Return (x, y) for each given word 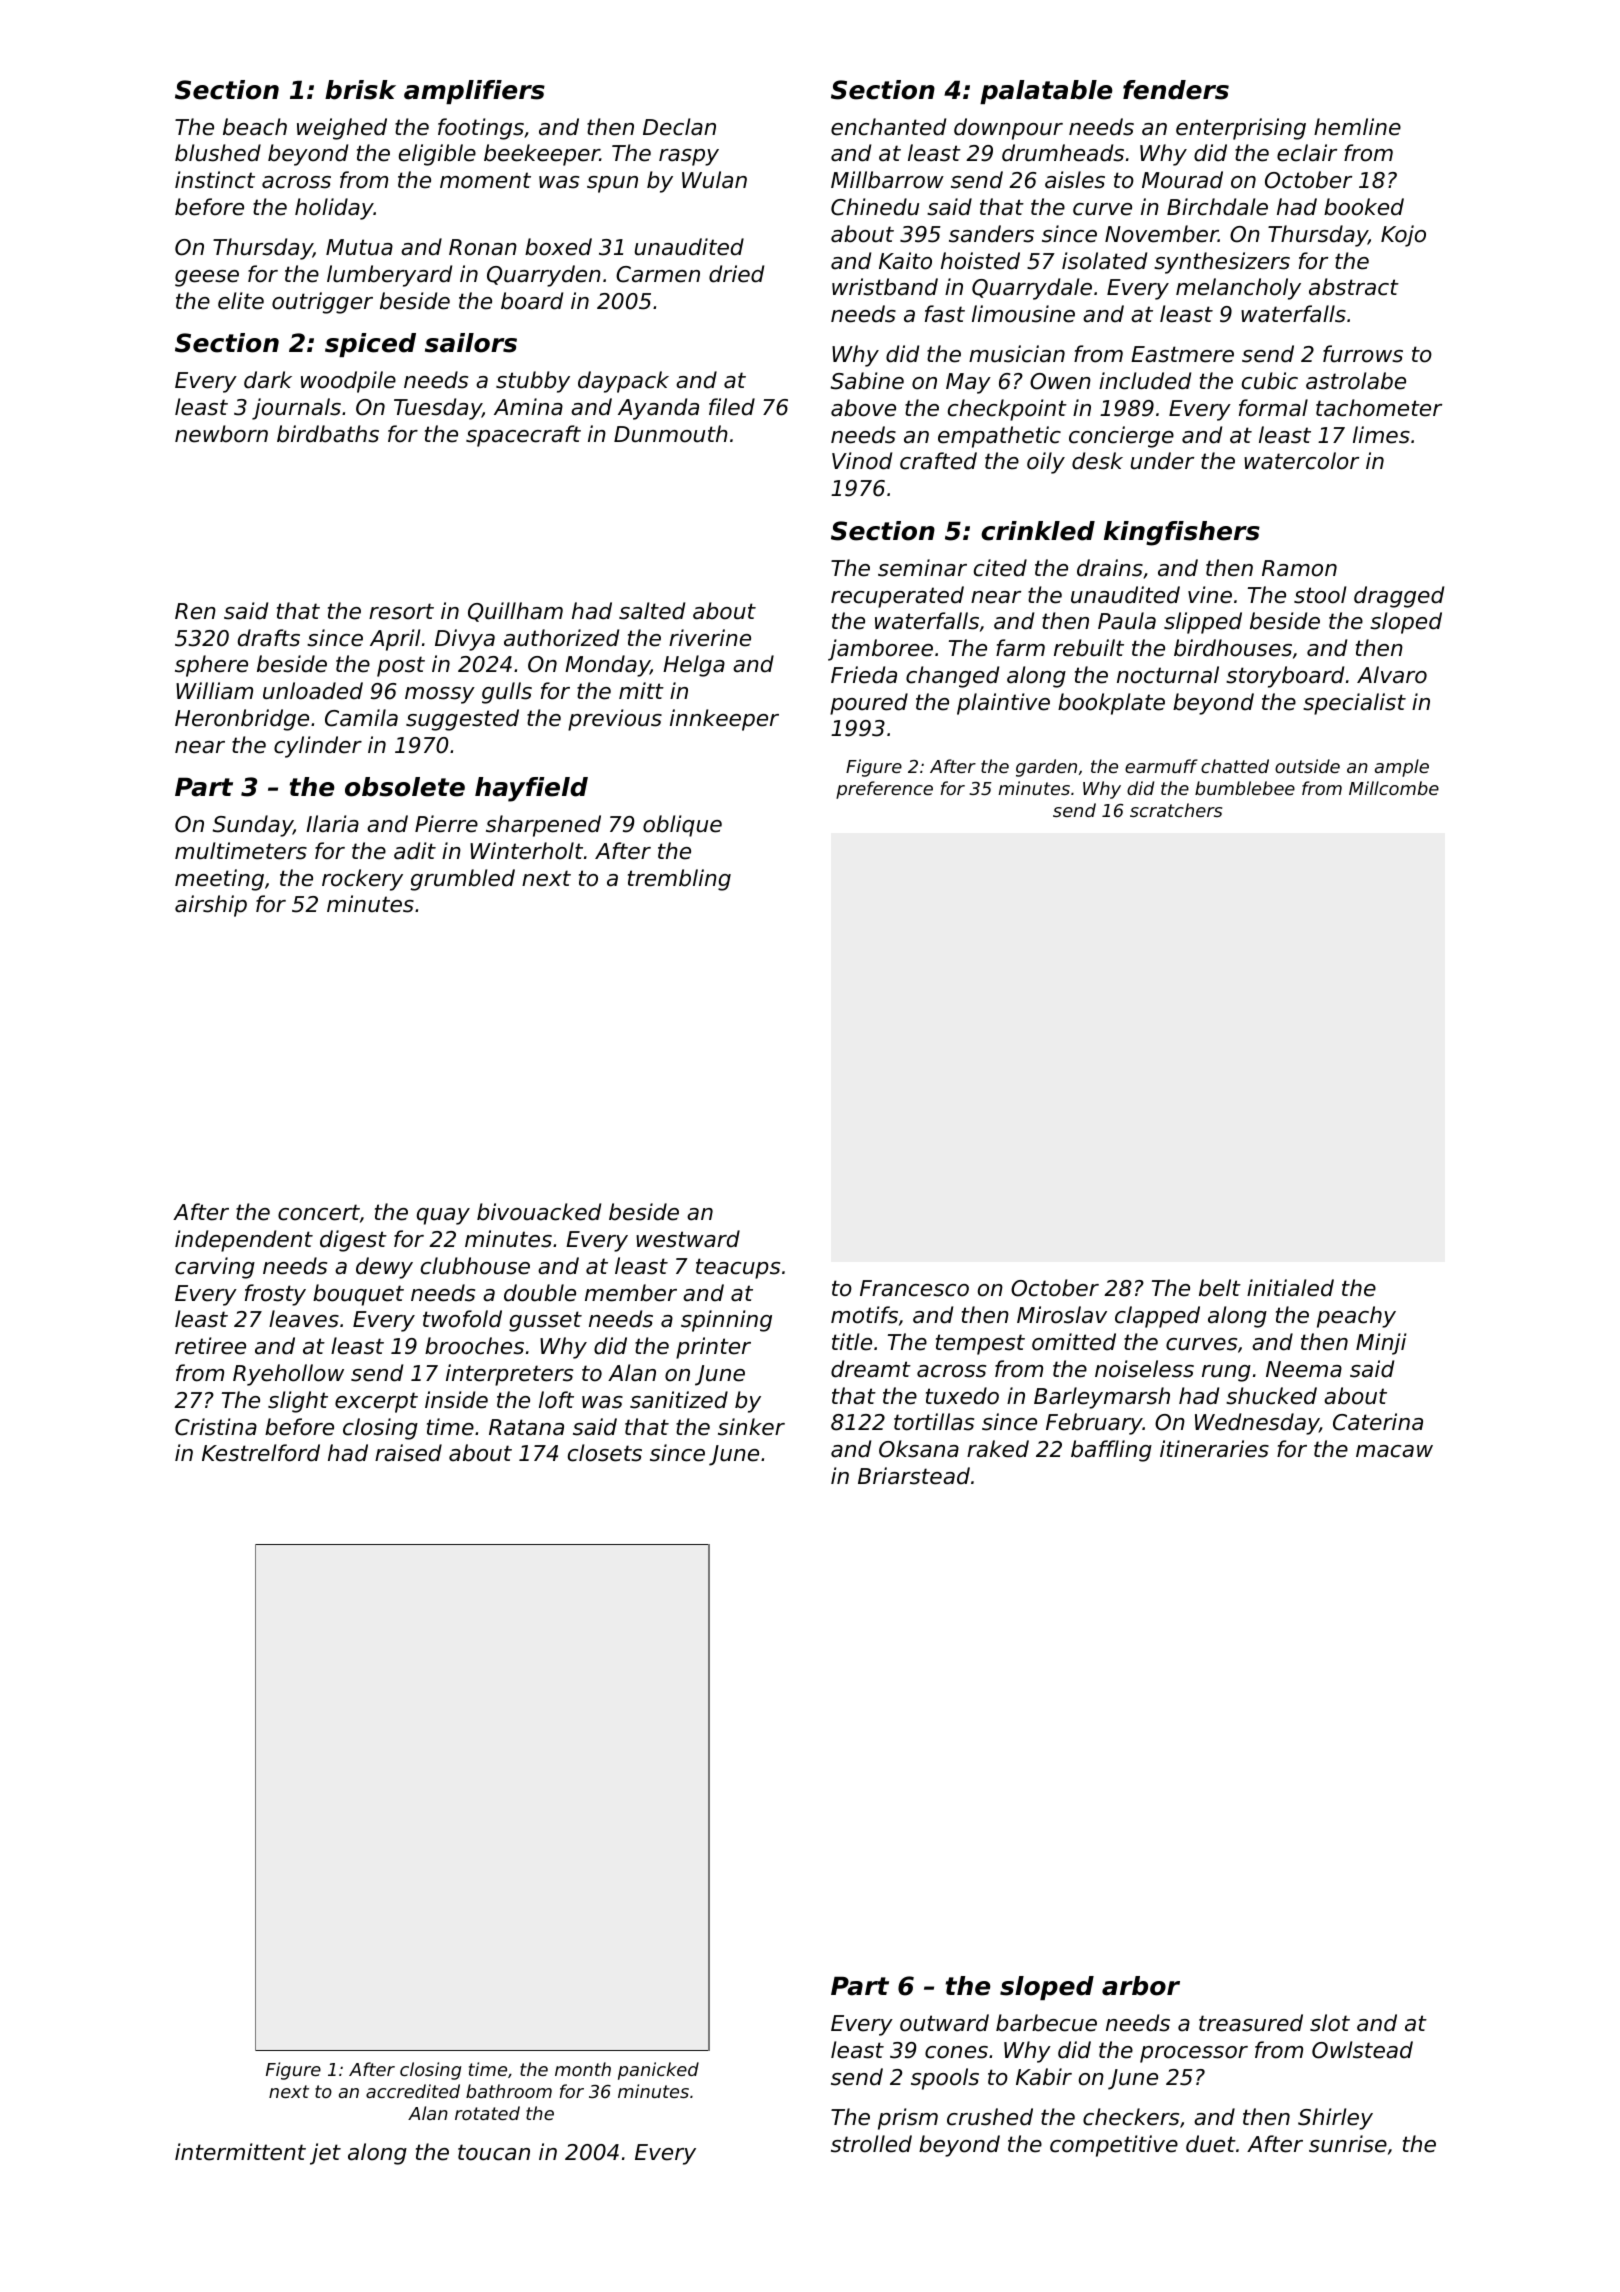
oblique (682, 826)
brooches (474, 1346)
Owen (1060, 381)
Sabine (867, 381)
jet (325, 2154)
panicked (658, 2071)
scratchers (1176, 810)
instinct (215, 180)
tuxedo (962, 1396)
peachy (1356, 1317)
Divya (465, 640)
